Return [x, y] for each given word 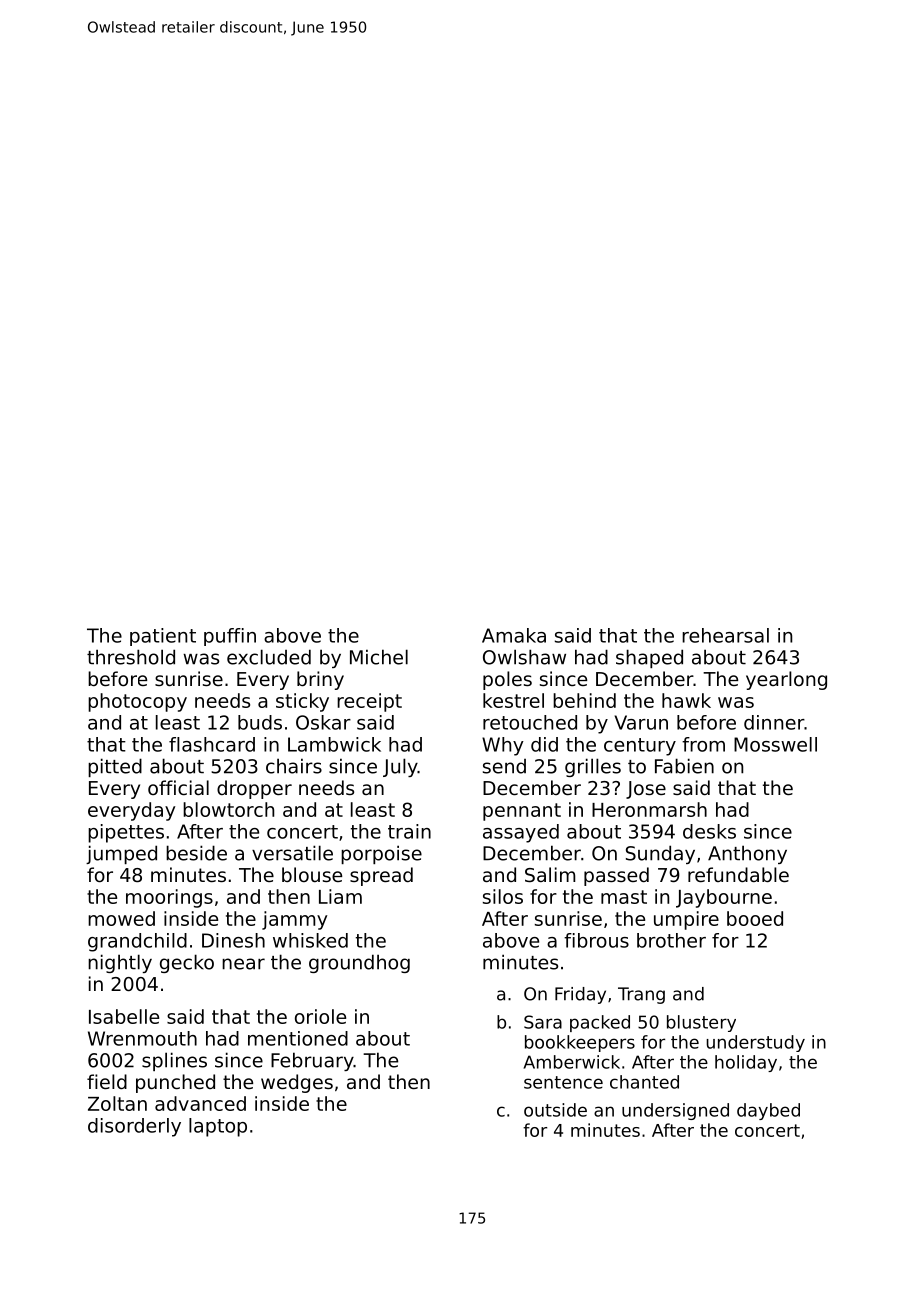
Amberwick [571, 1062]
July [400, 767]
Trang [641, 995]
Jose [646, 790]
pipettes [126, 833]
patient [163, 637]
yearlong [786, 680]
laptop [218, 1127]
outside [555, 1110]
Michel [379, 657]
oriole [320, 1016]
